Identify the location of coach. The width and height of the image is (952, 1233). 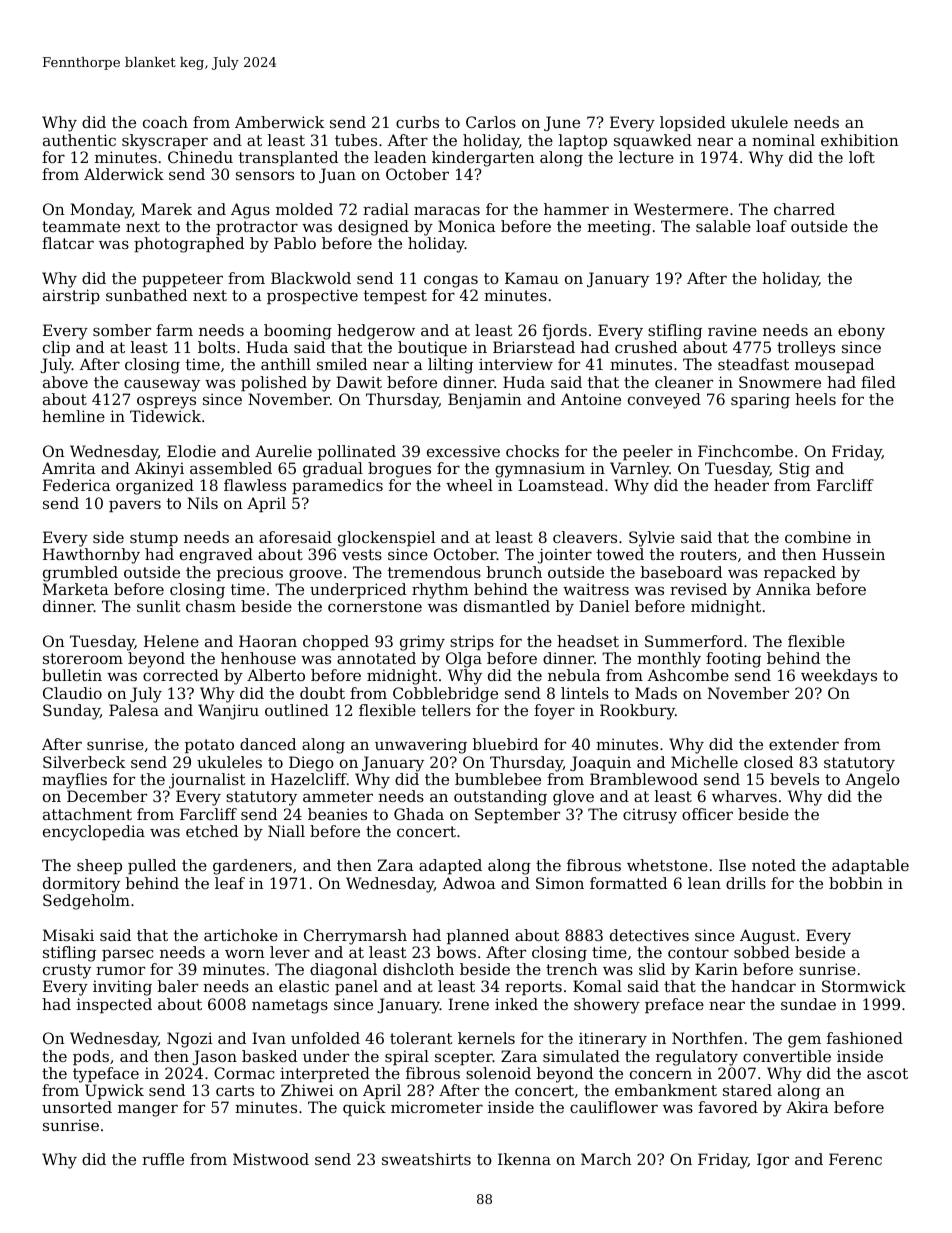
(165, 122).
